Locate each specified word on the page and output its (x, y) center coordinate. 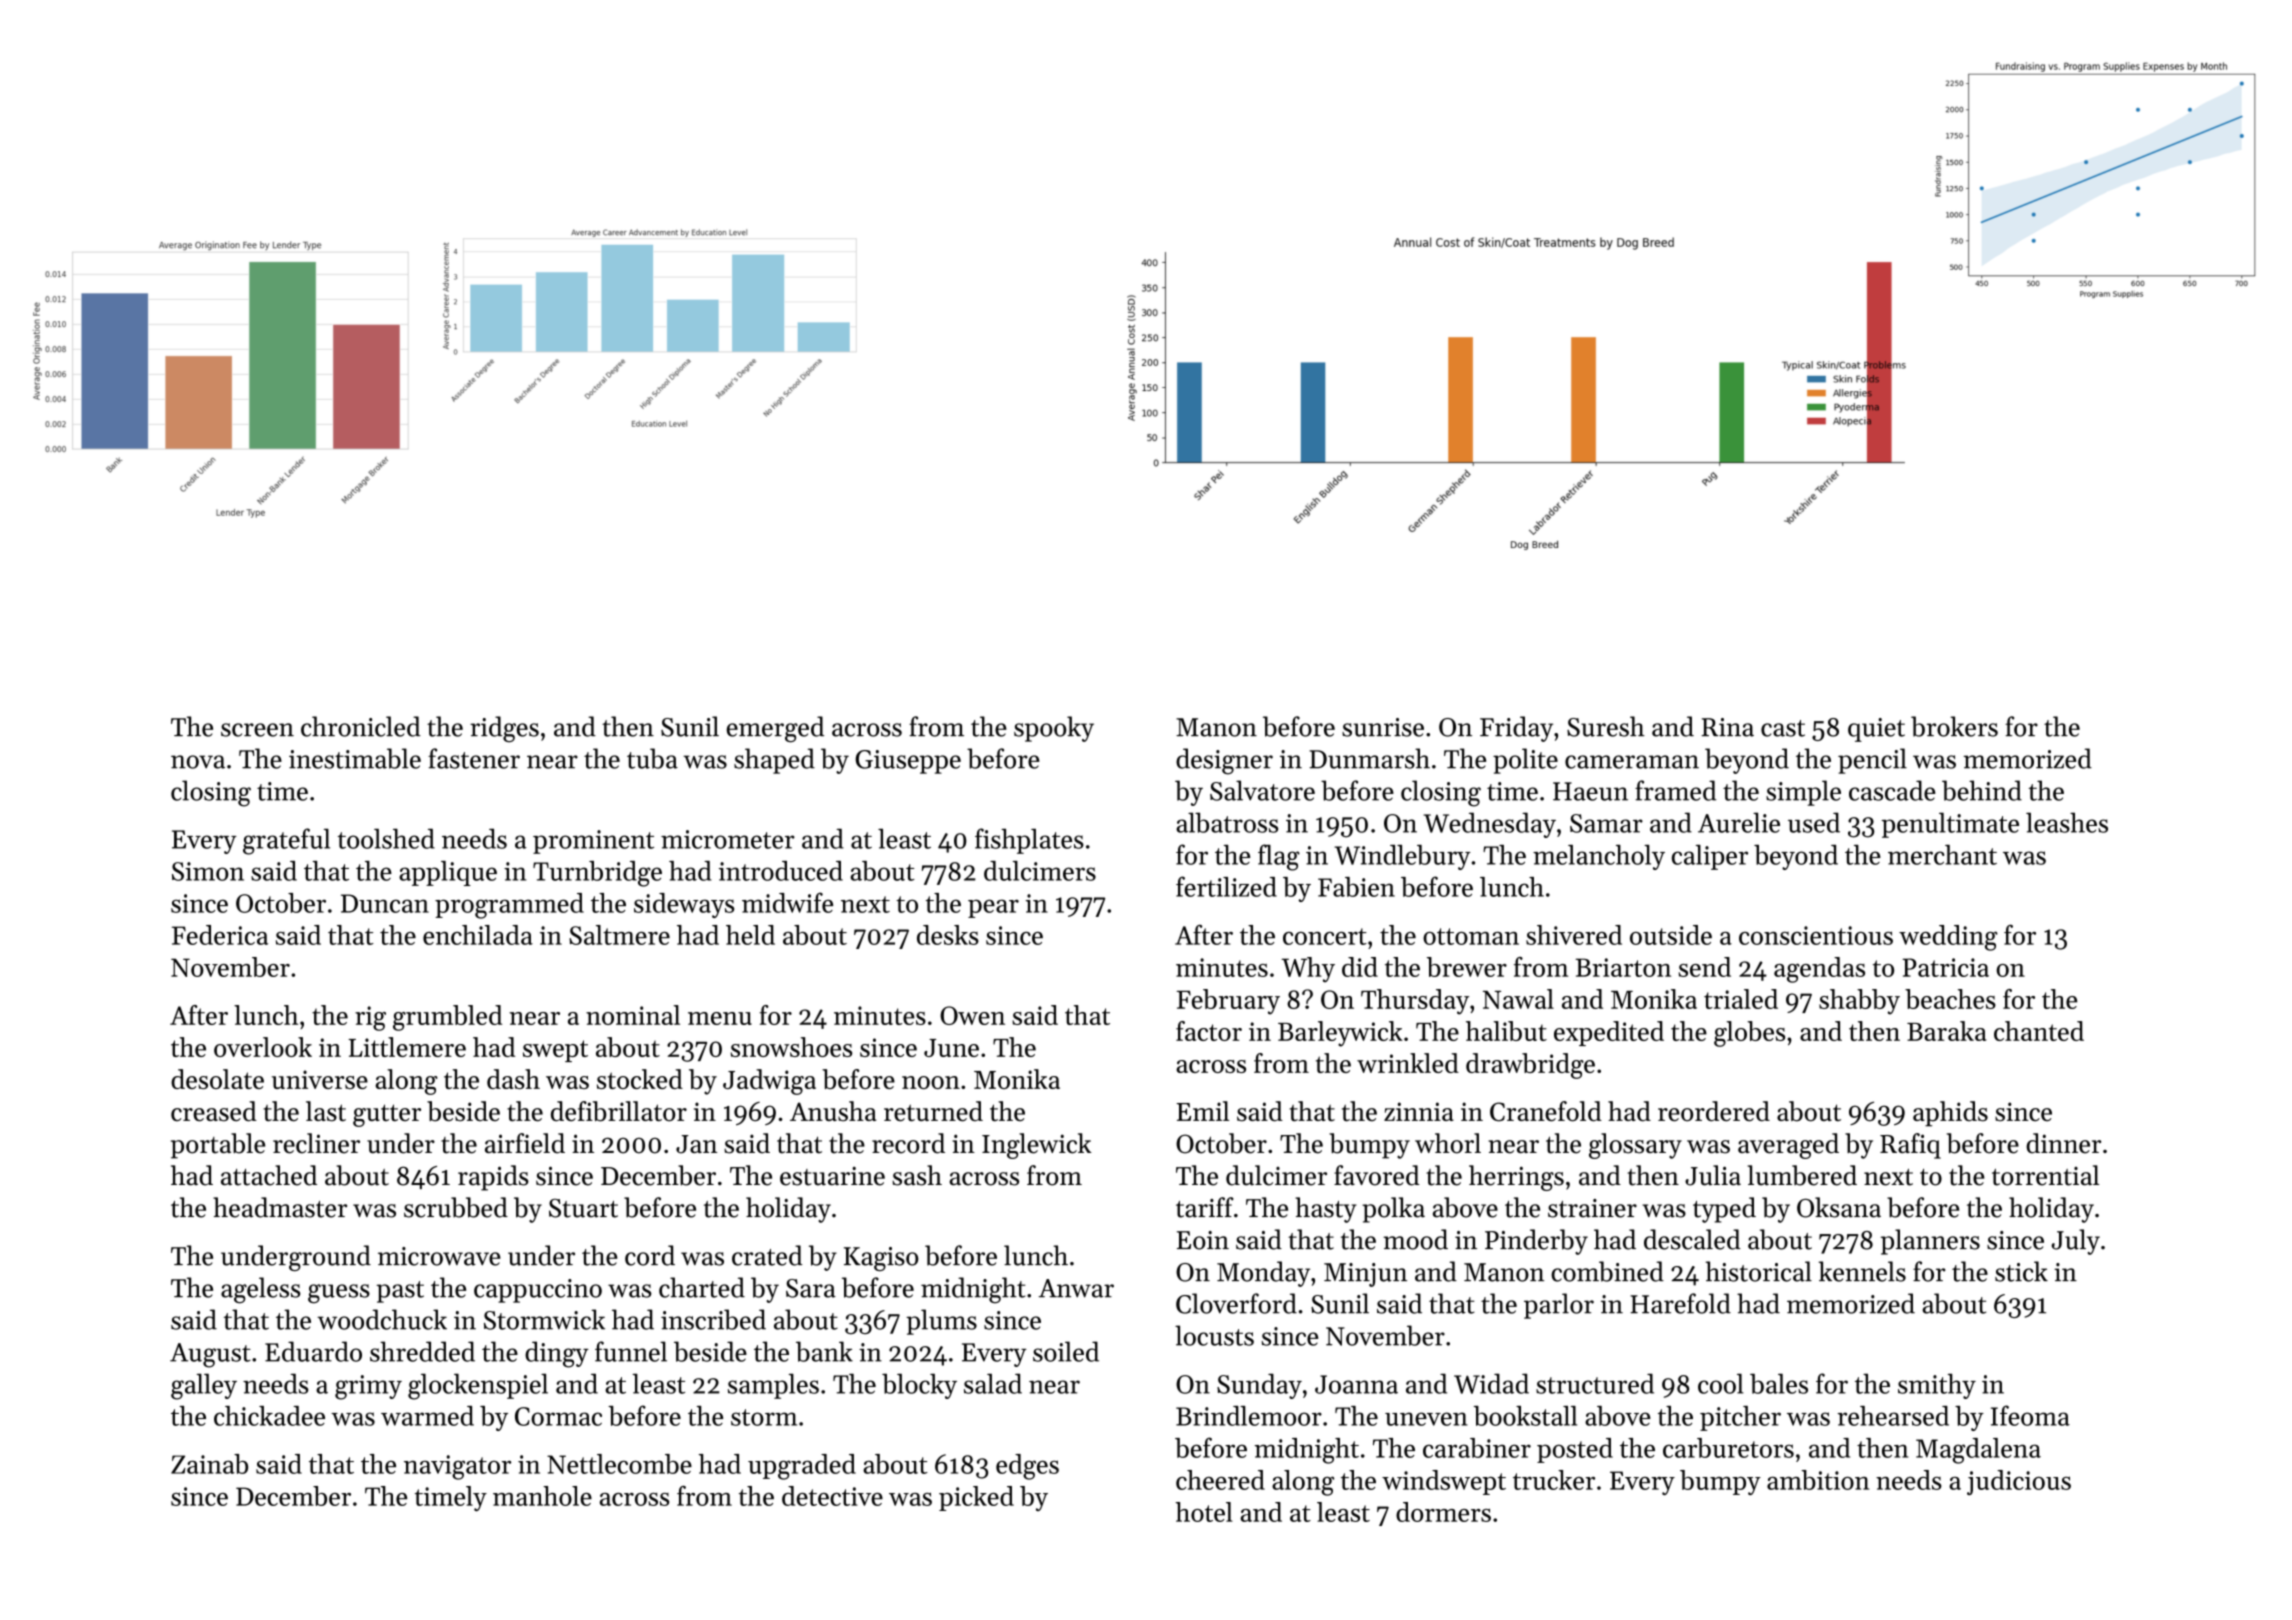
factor (1209, 1031)
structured (1595, 1383)
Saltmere (619, 935)
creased (214, 1111)
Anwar (1076, 1288)
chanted (2039, 1031)
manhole (542, 1496)
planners (1930, 1242)
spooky (1054, 729)
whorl (1448, 1143)
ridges (504, 729)
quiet (1876, 730)
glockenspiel (478, 1386)
